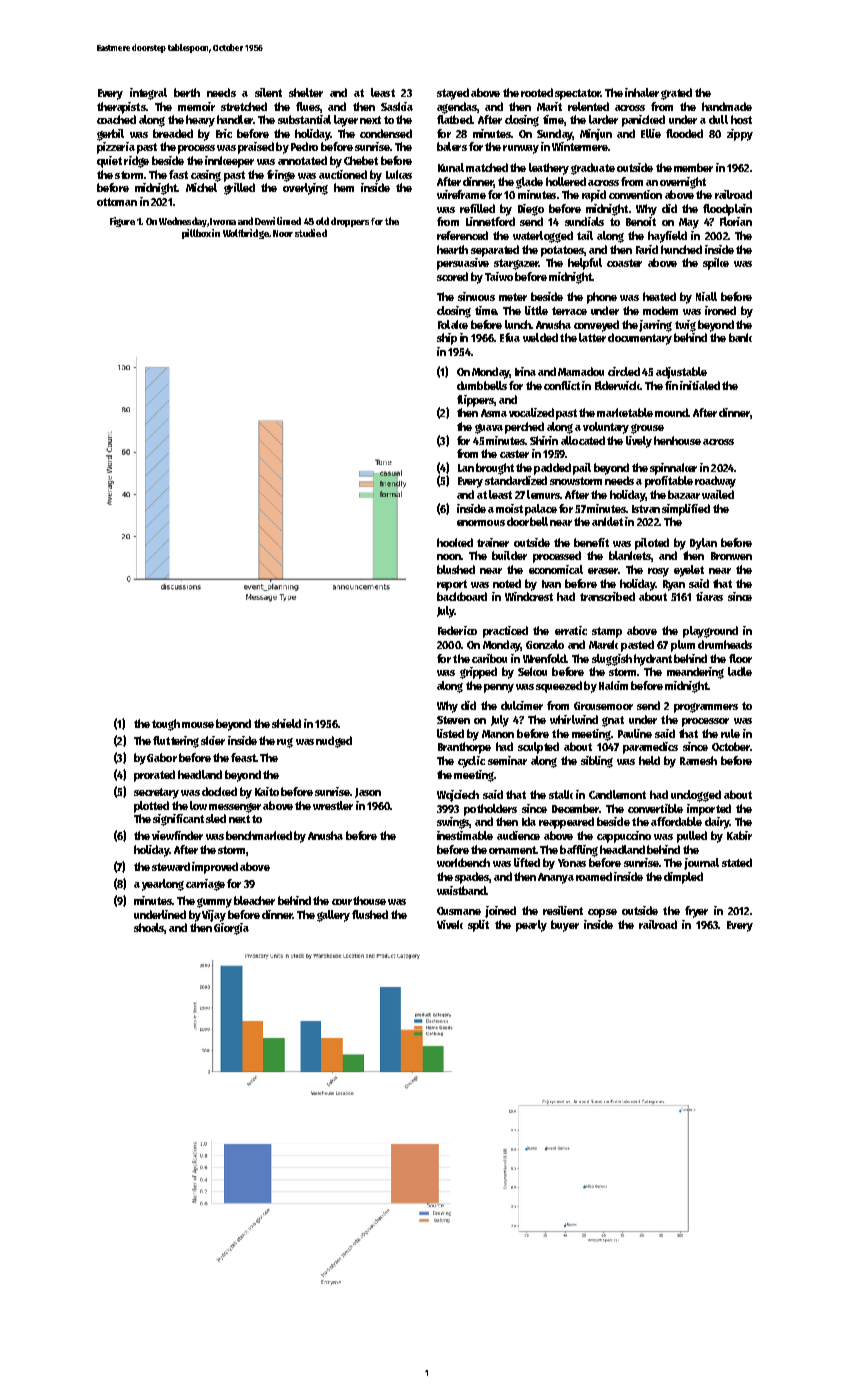 This image has width=849, height=1400. What do you see at coordinates (196, 234) in the image?
I see `pillbox` at bounding box center [196, 234].
